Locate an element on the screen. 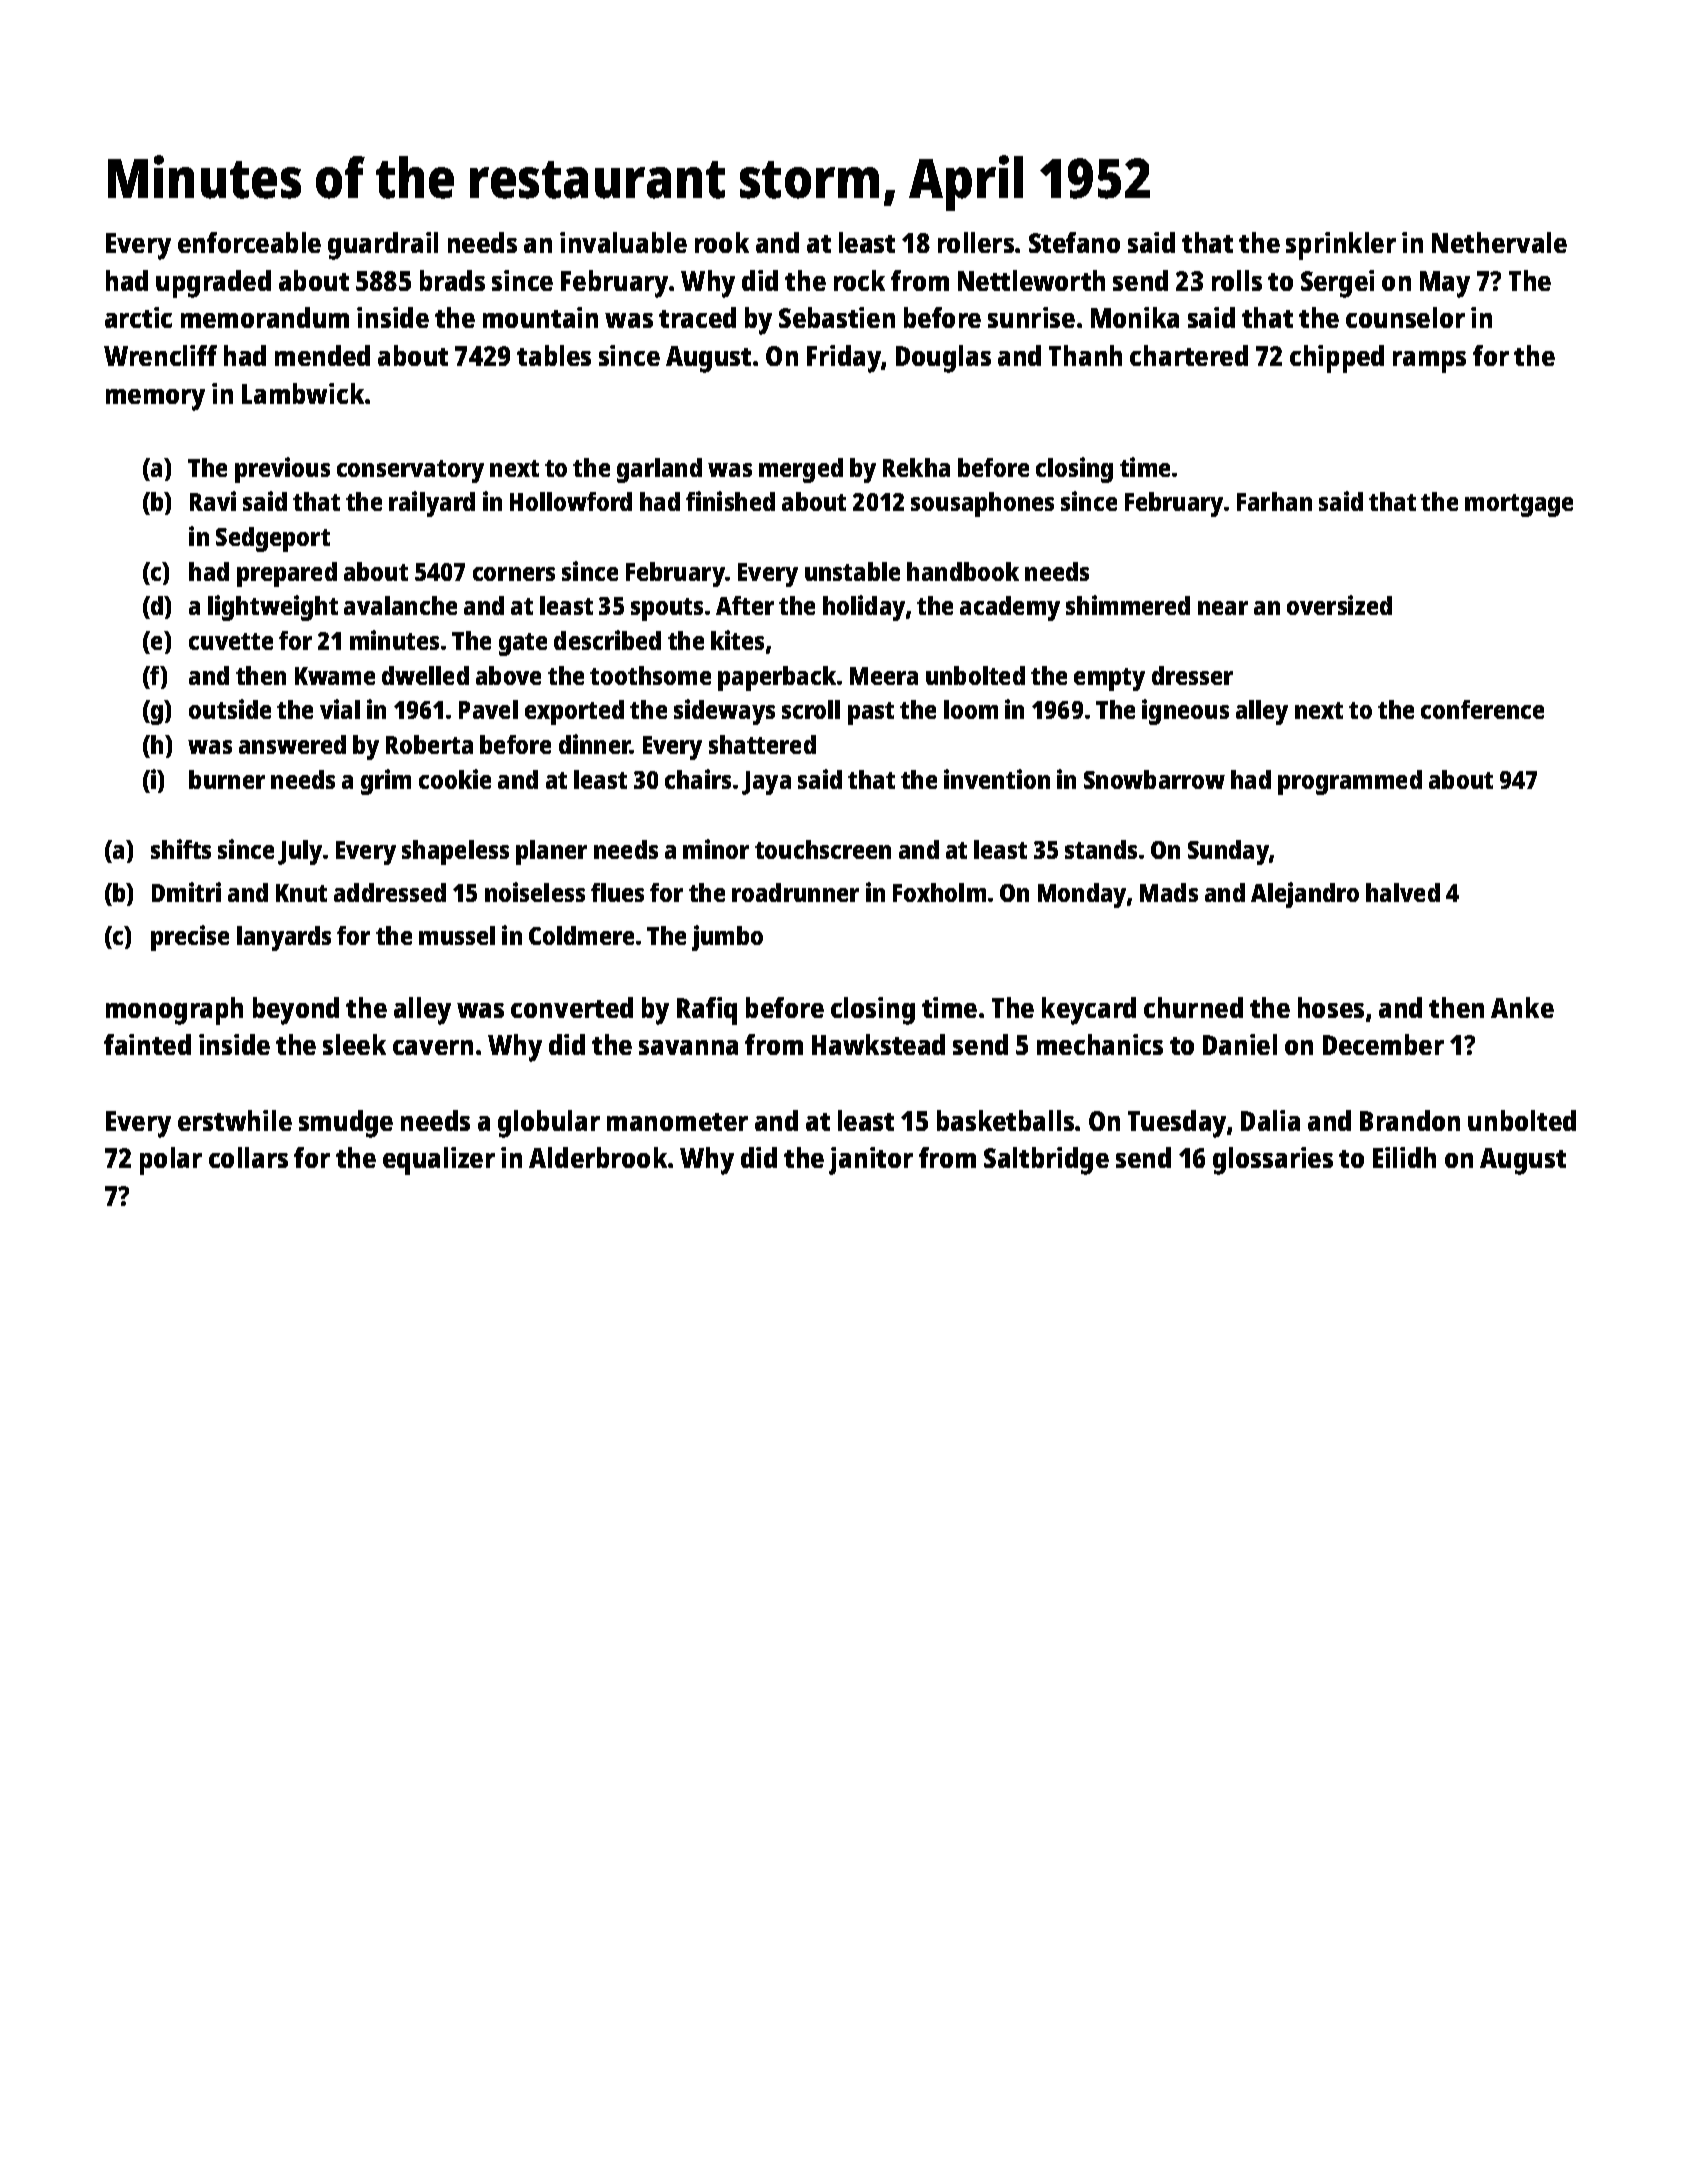 The image size is (1683, 2178). lightweight is located at coordinates (273, 608).
